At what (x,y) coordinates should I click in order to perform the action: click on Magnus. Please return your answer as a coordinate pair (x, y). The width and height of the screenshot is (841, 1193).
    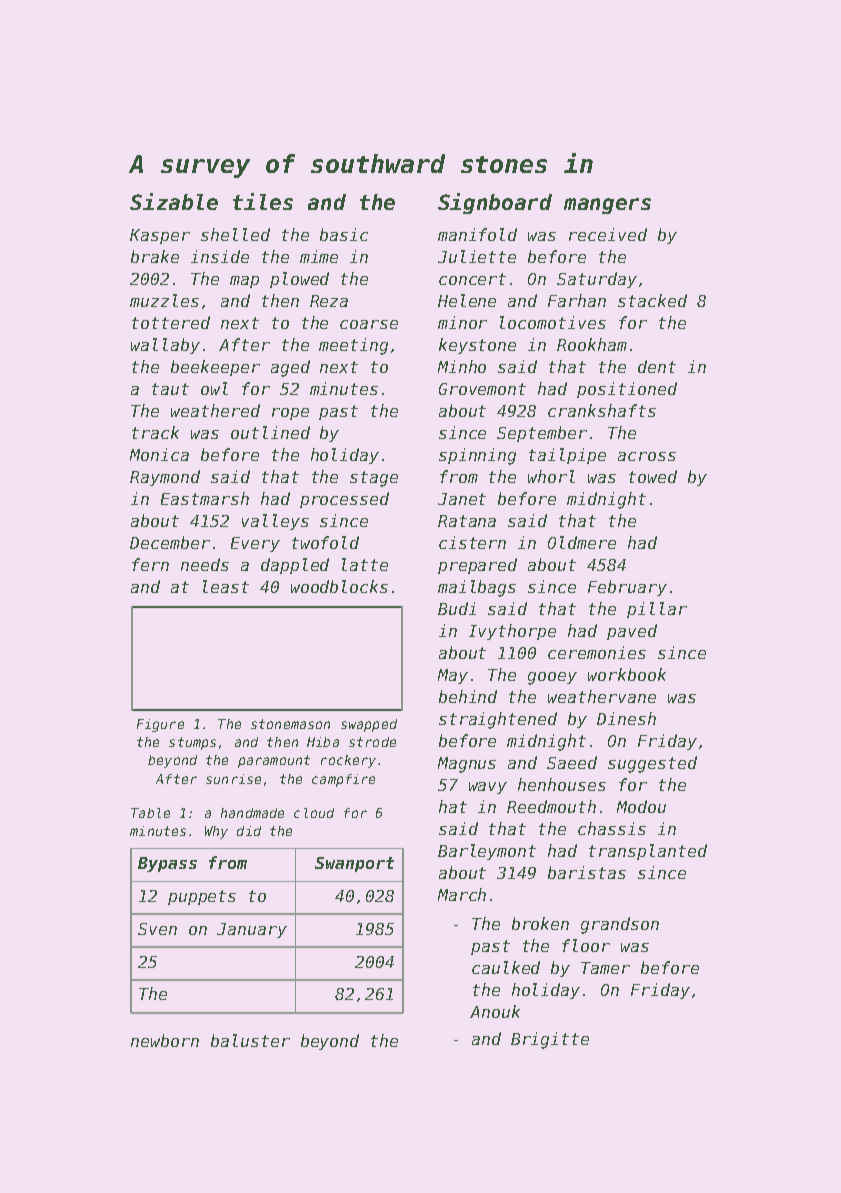
    Looking at the image, I should click on (467, 765).
